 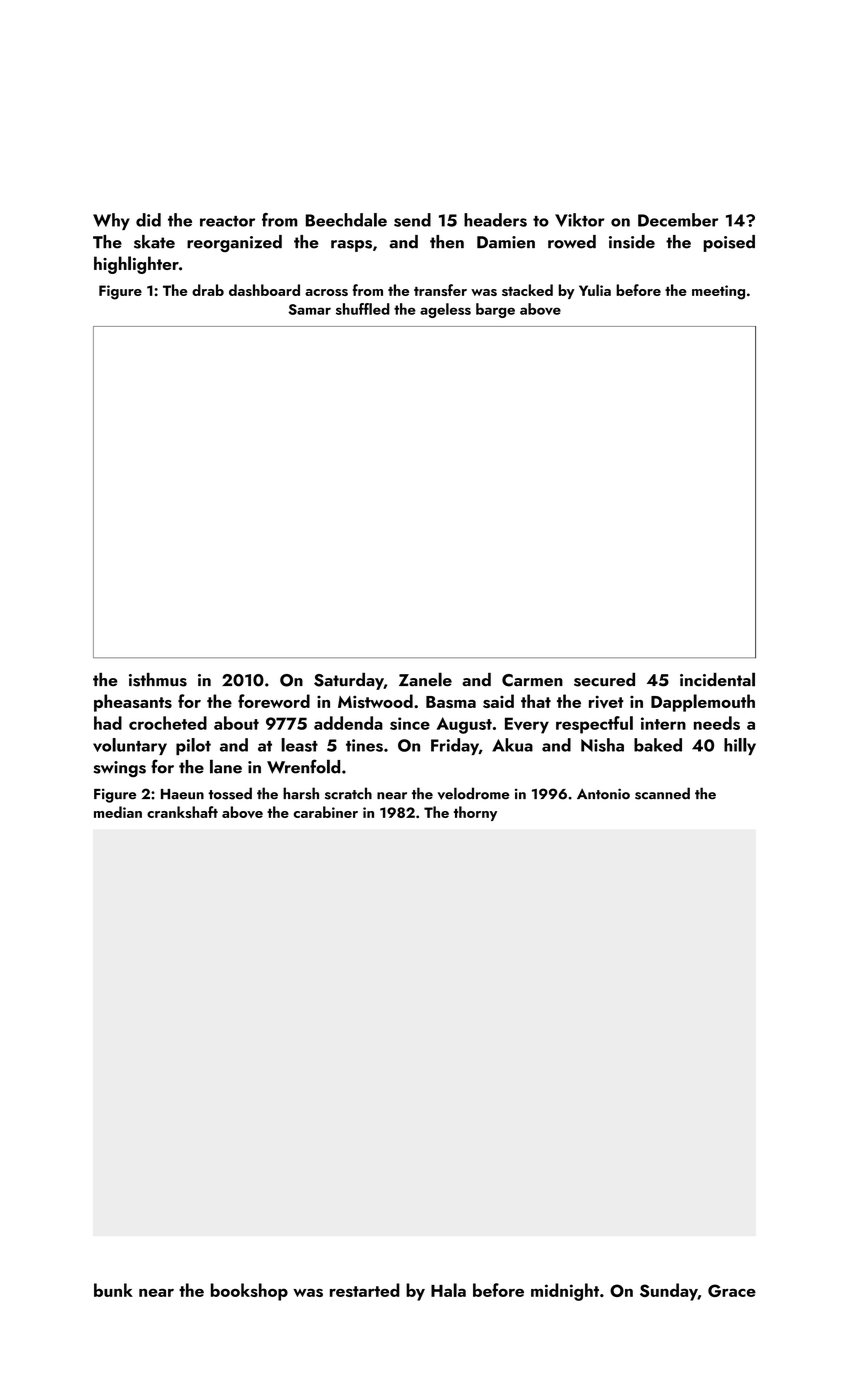 I want to click on highlighter, so click(x=136, y=265).
